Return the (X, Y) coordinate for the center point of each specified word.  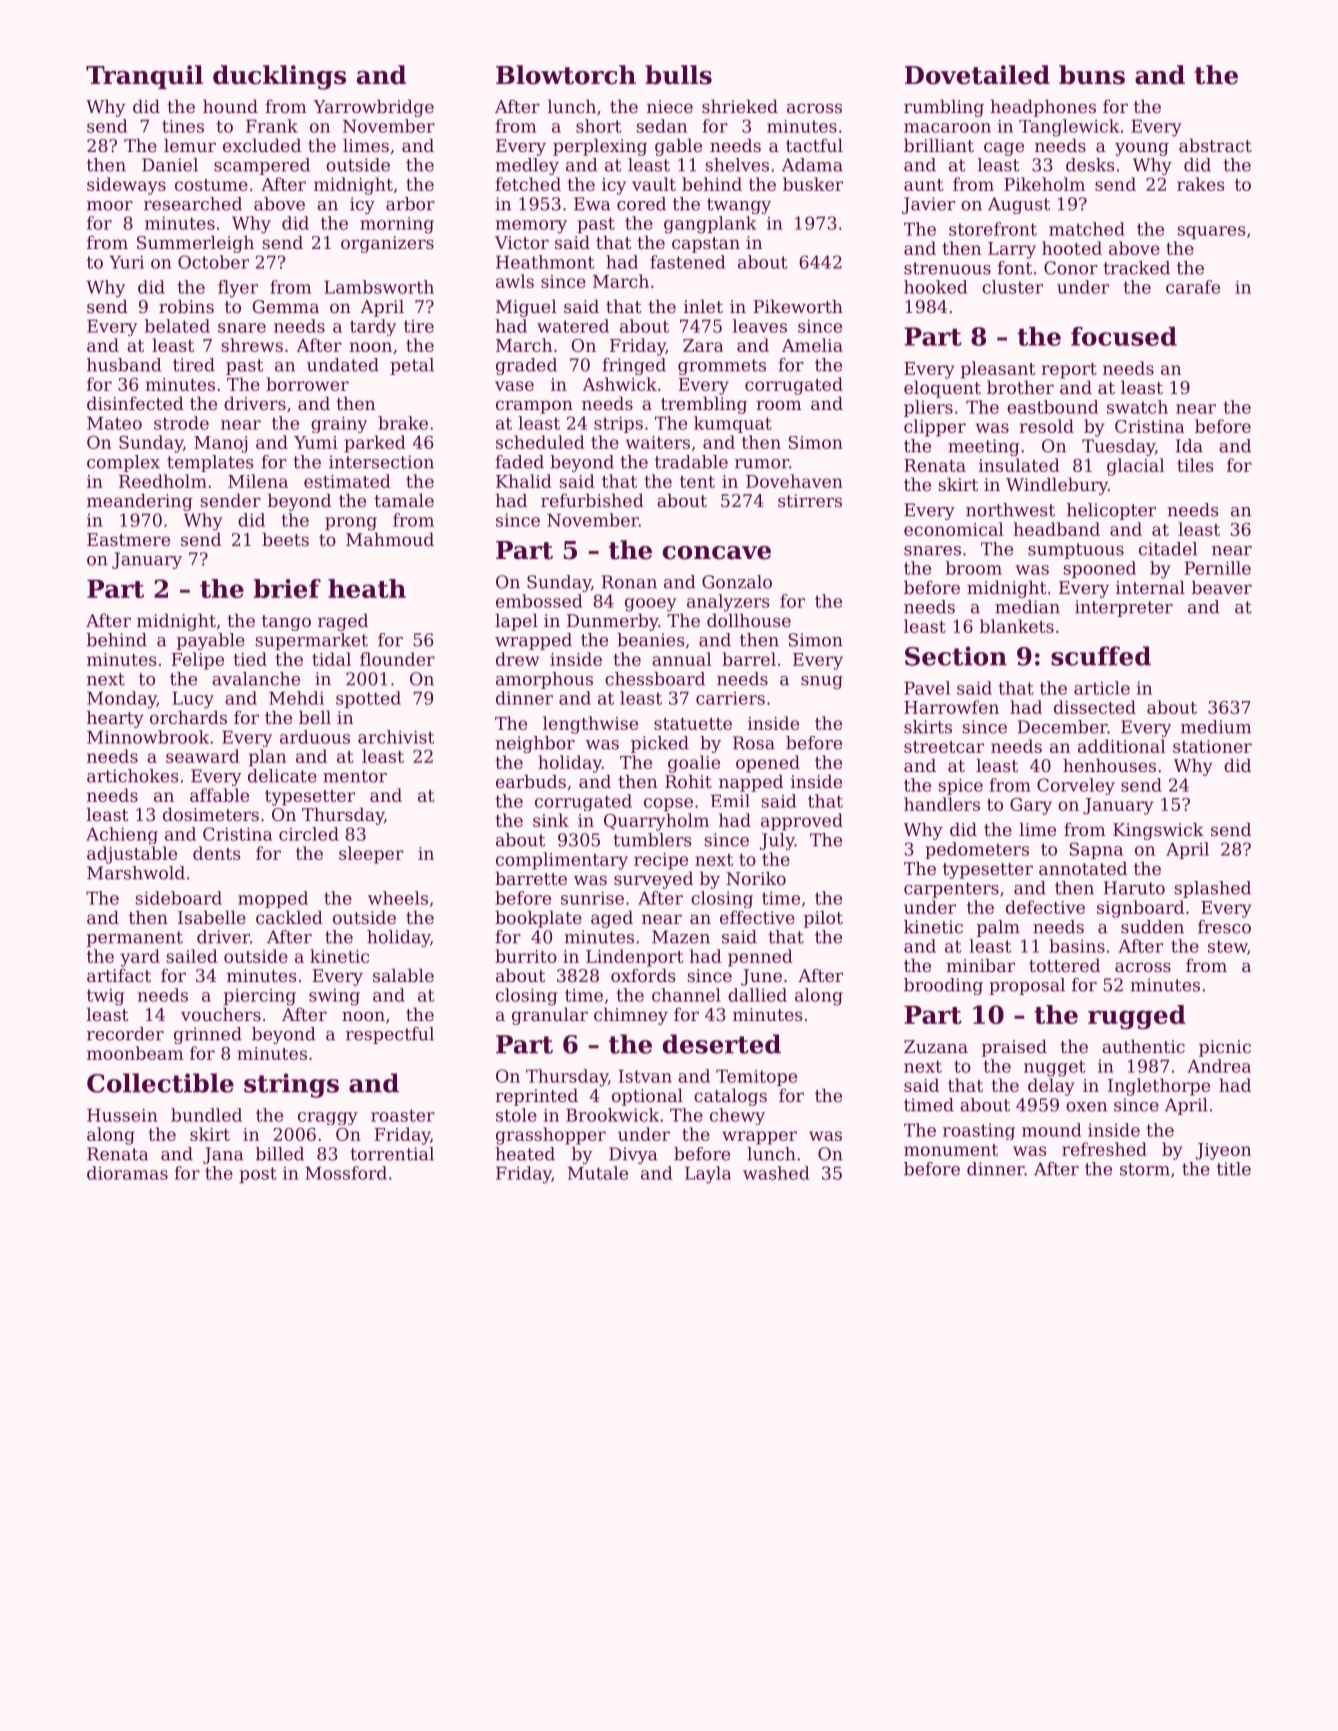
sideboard (178, 898)
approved (802, 822)
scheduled (540, 442)
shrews (252, 345)
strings (291, 1085)
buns (1092, 75)
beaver (1222, 587)
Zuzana (936, 1046)
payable (211, 641)
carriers (730, 698)
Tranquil (144, 77)
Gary (1031, 806)
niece (670, 106)
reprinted (536, 1097)
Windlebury (1057, 486)
